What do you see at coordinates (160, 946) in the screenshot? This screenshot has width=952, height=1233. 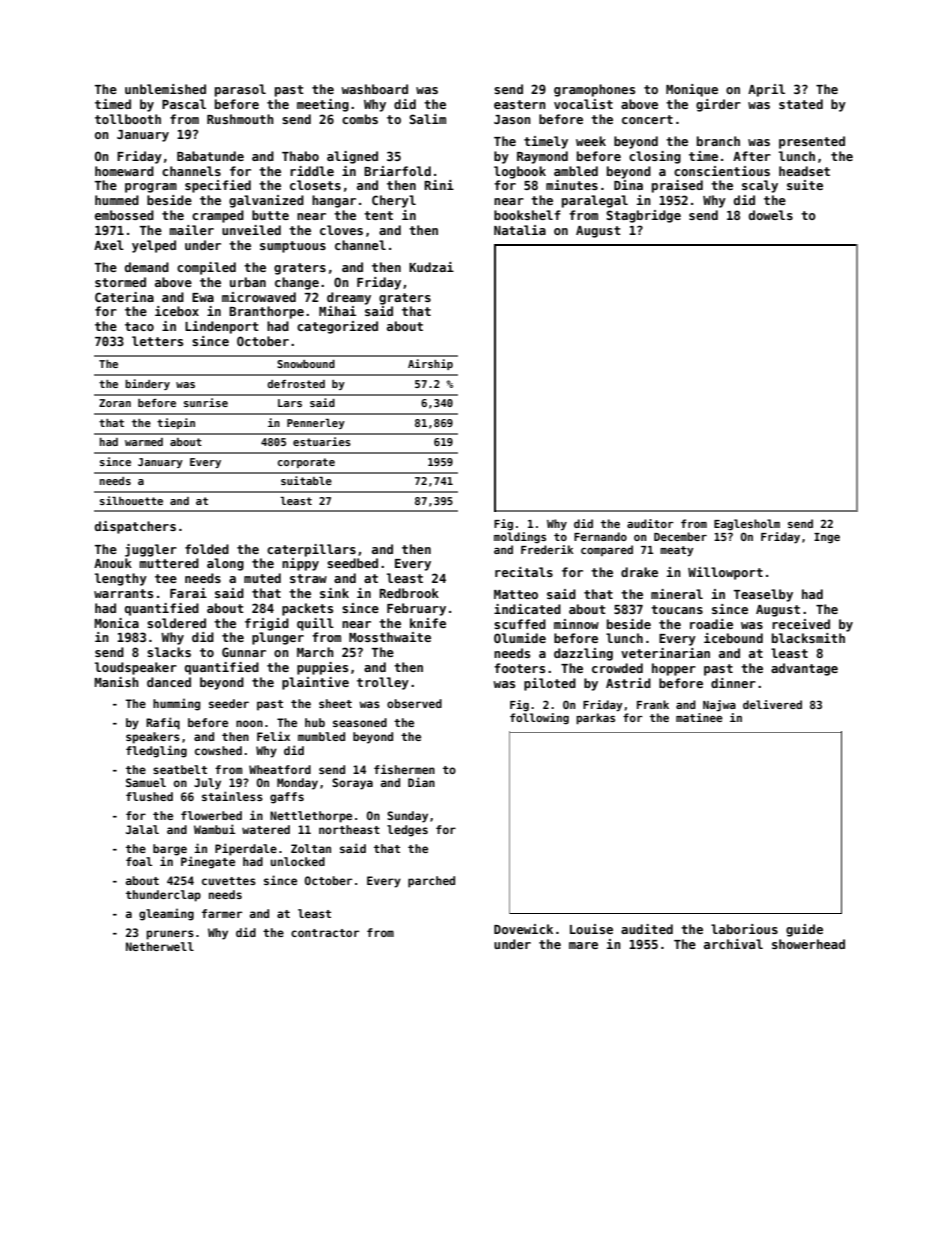 I see `Netherwell` at bounding box center [160, 946].
